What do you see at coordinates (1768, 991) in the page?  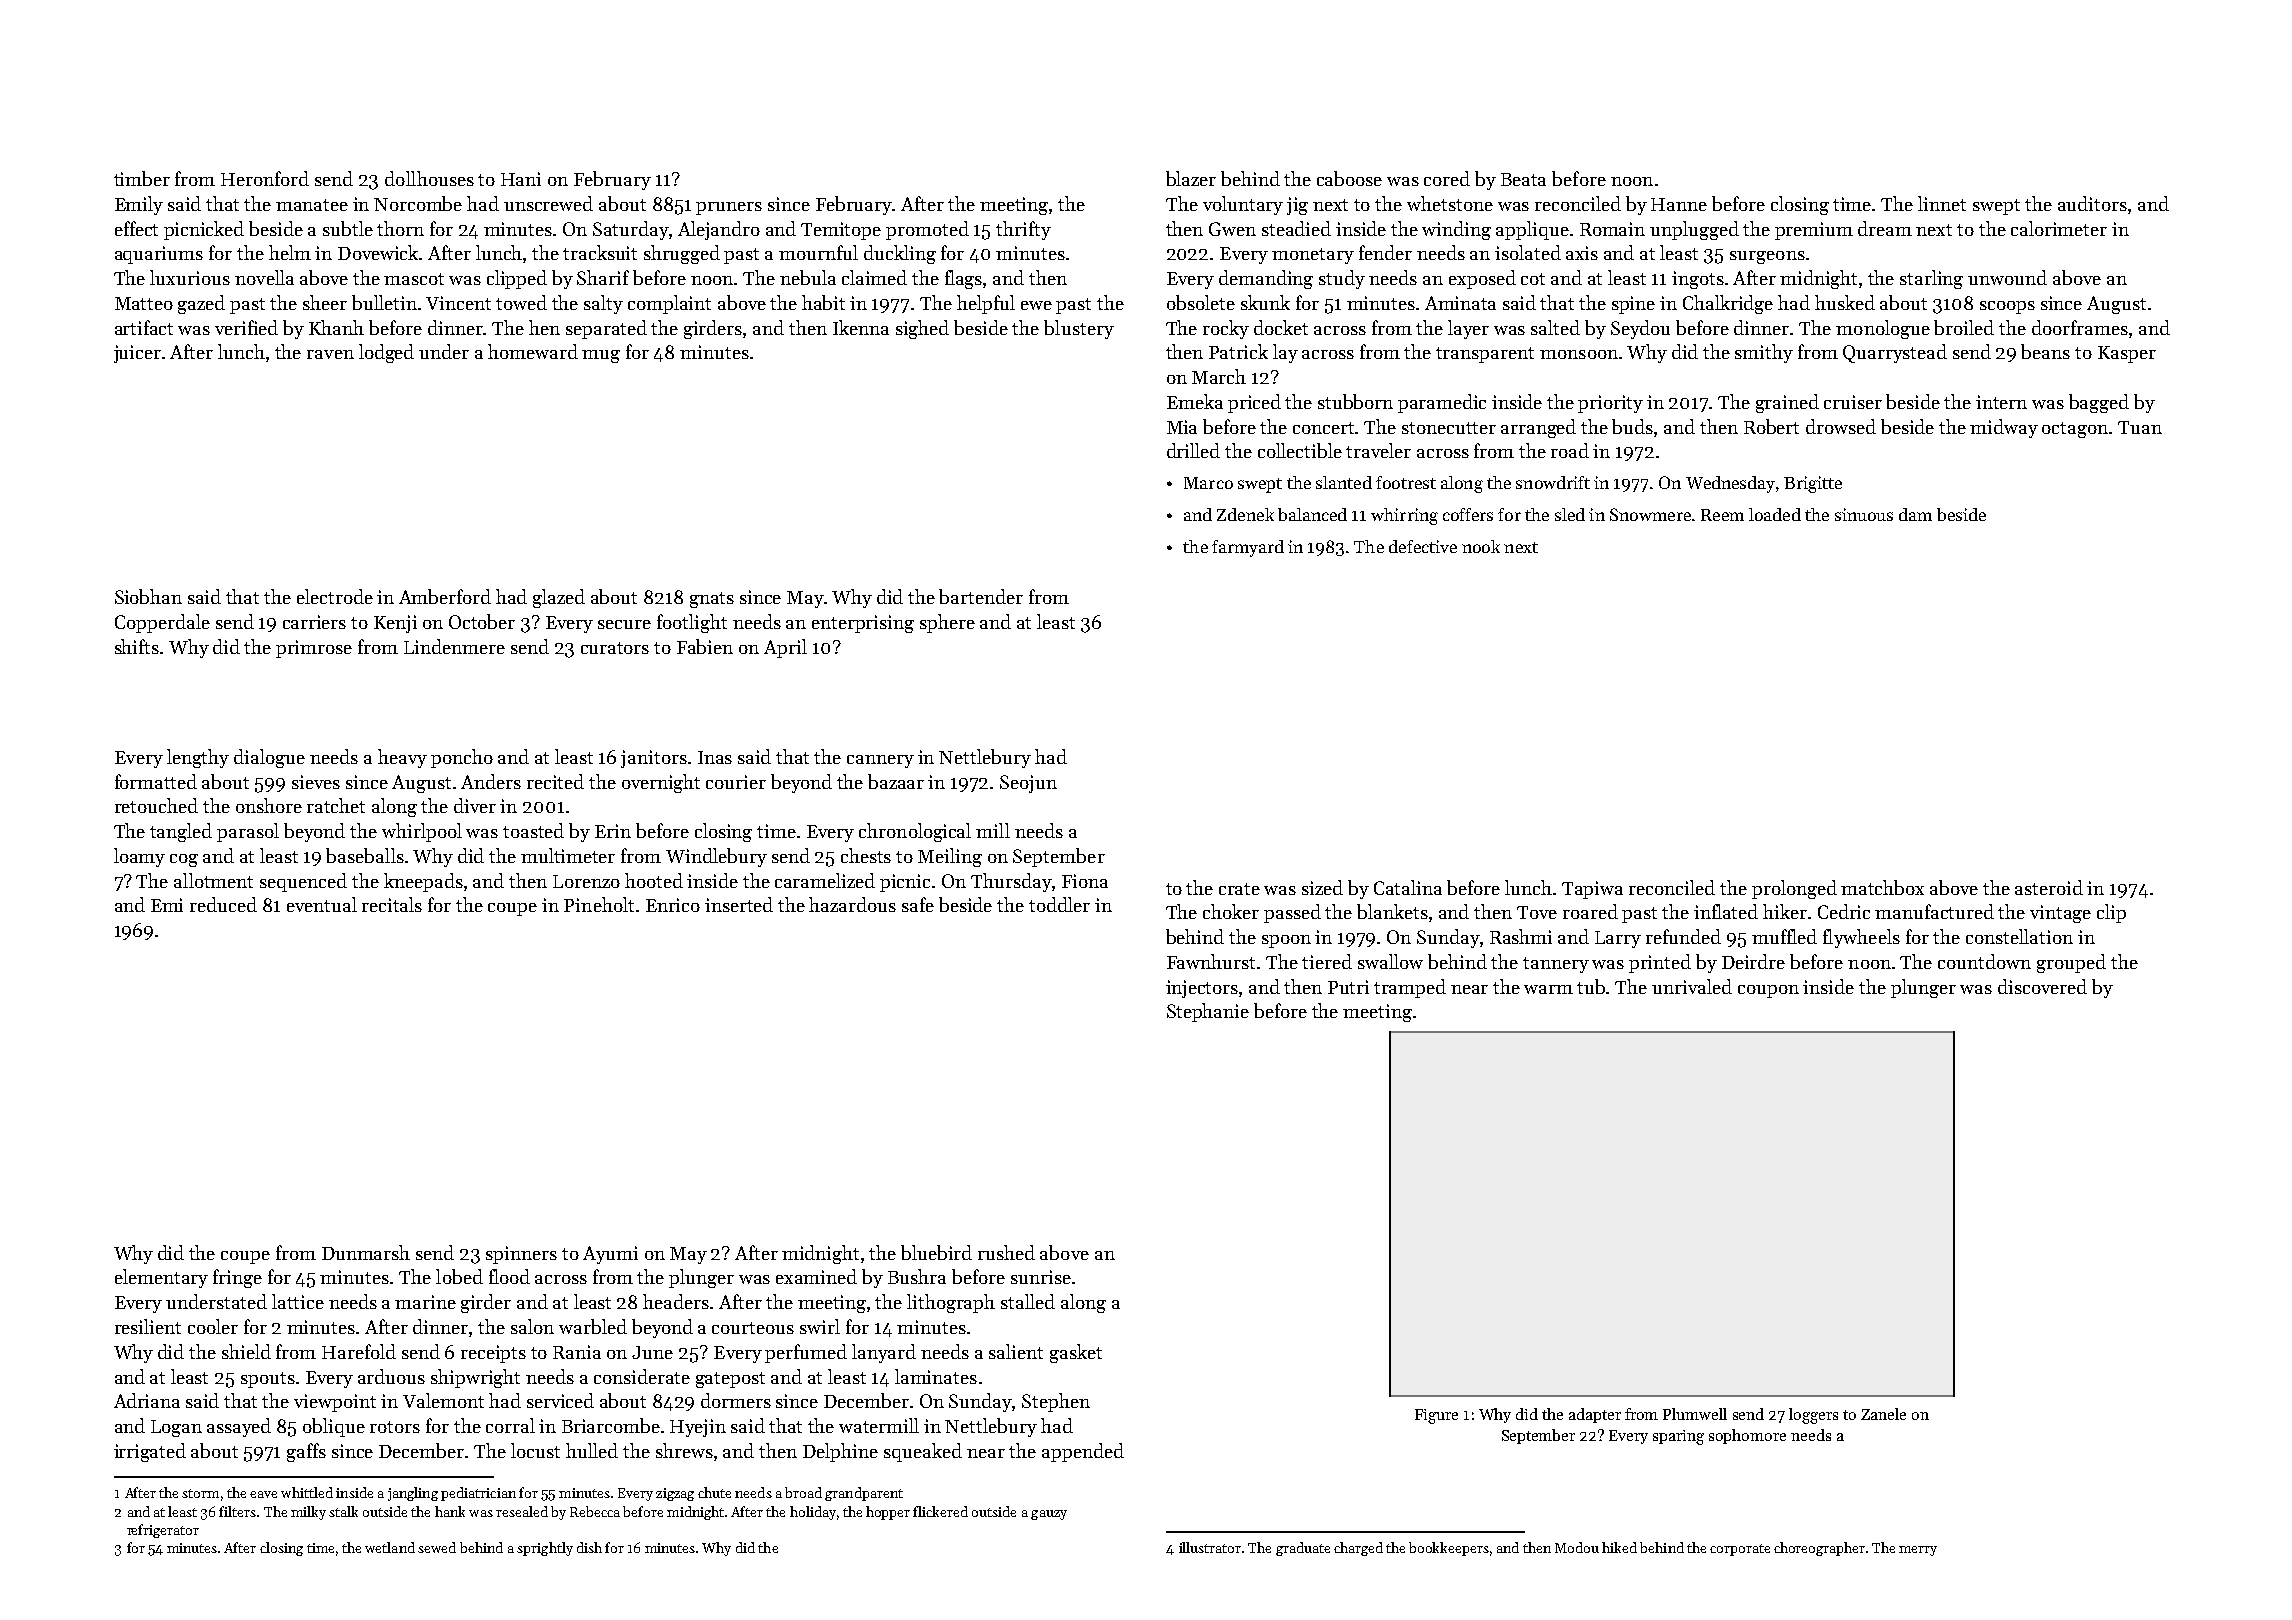 I see `coupon` at bounding box center [1768, 991].
